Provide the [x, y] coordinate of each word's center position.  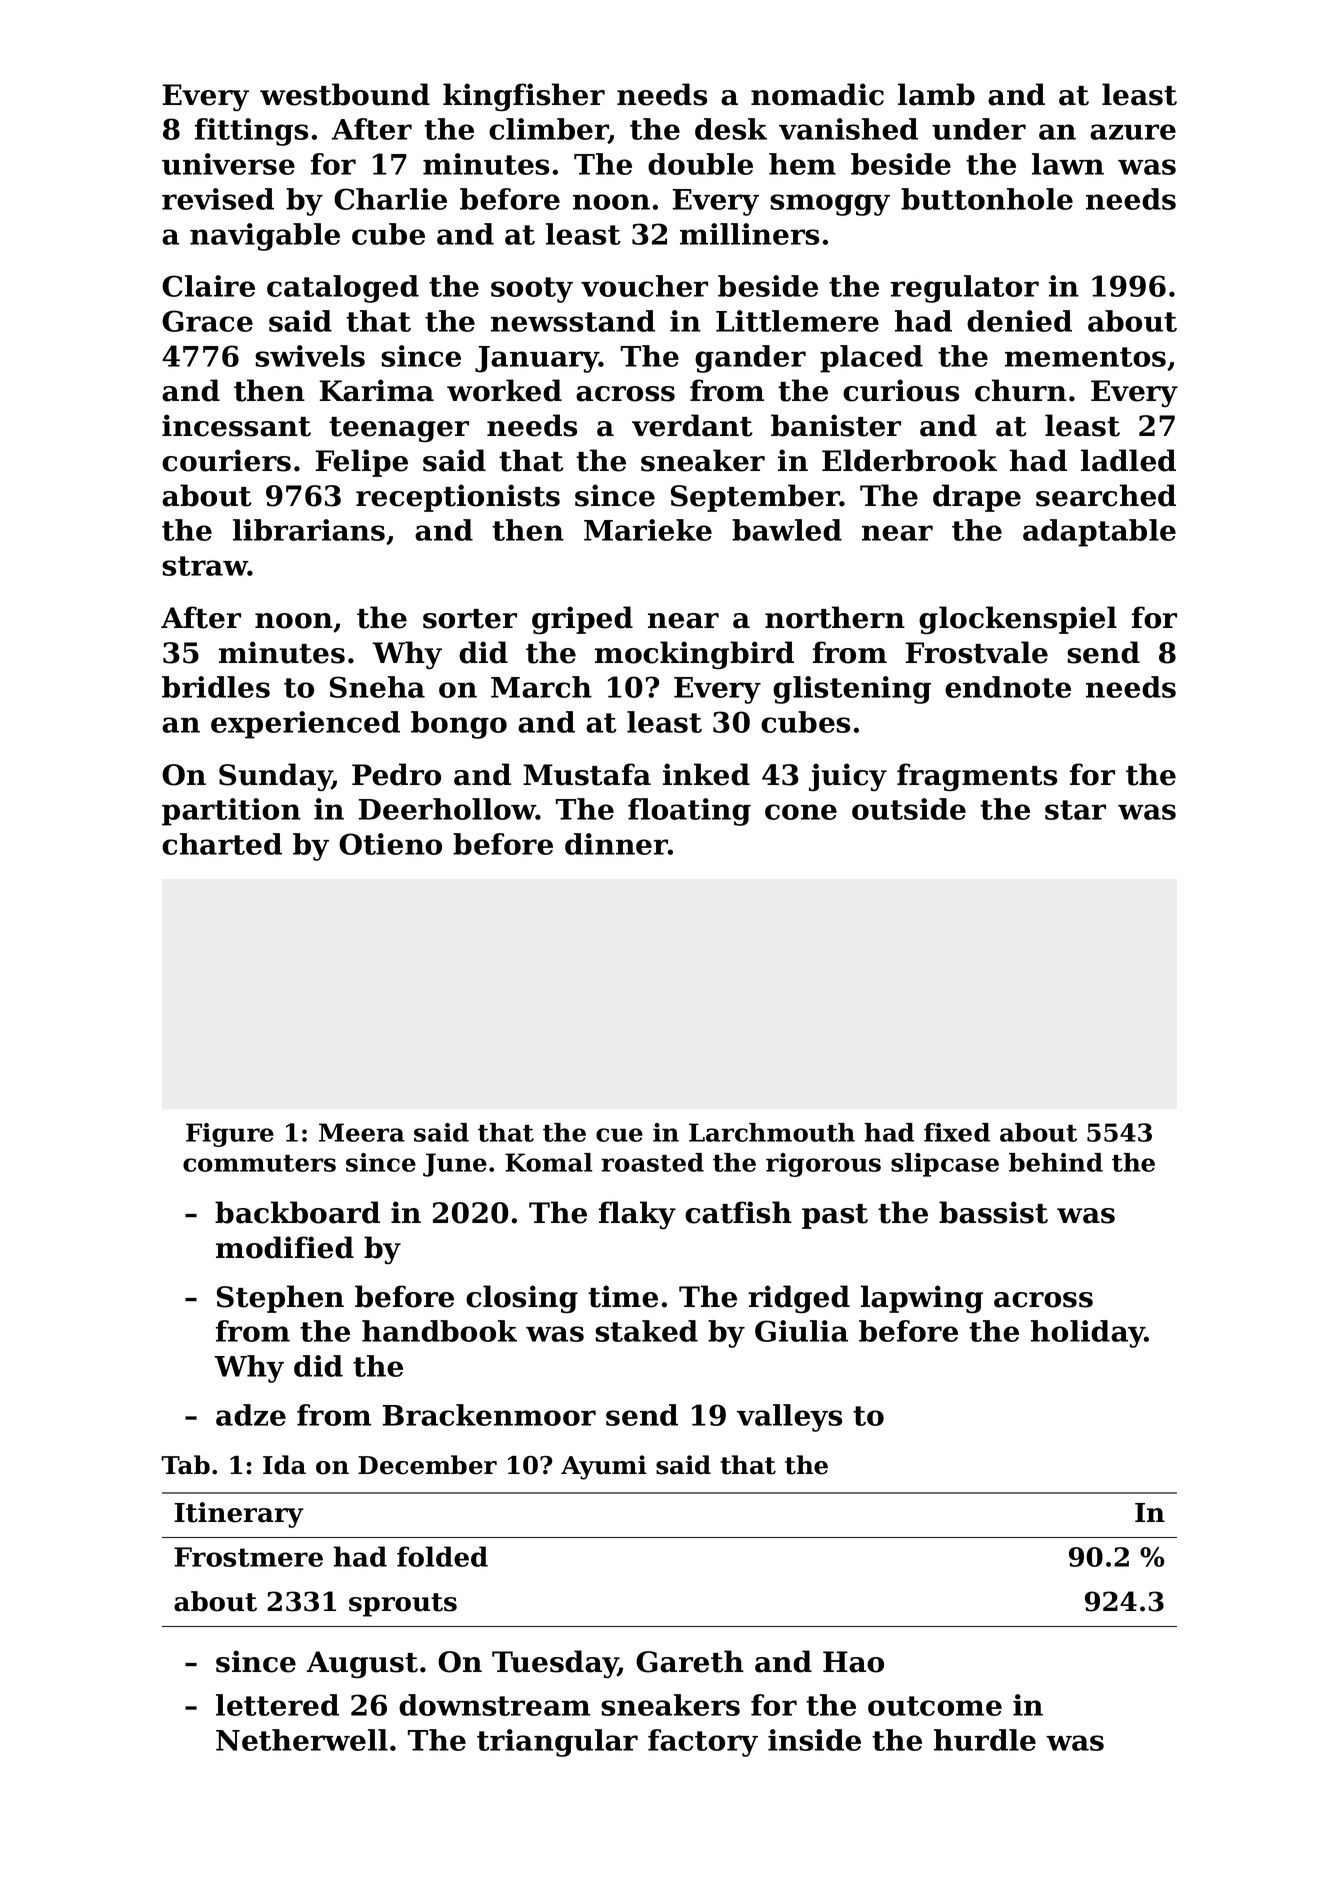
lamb [936, 94]
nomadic [817, 94]
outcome [935, 1706]
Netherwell [302, 1740]
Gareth [690, 1661]
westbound [345, 94]
